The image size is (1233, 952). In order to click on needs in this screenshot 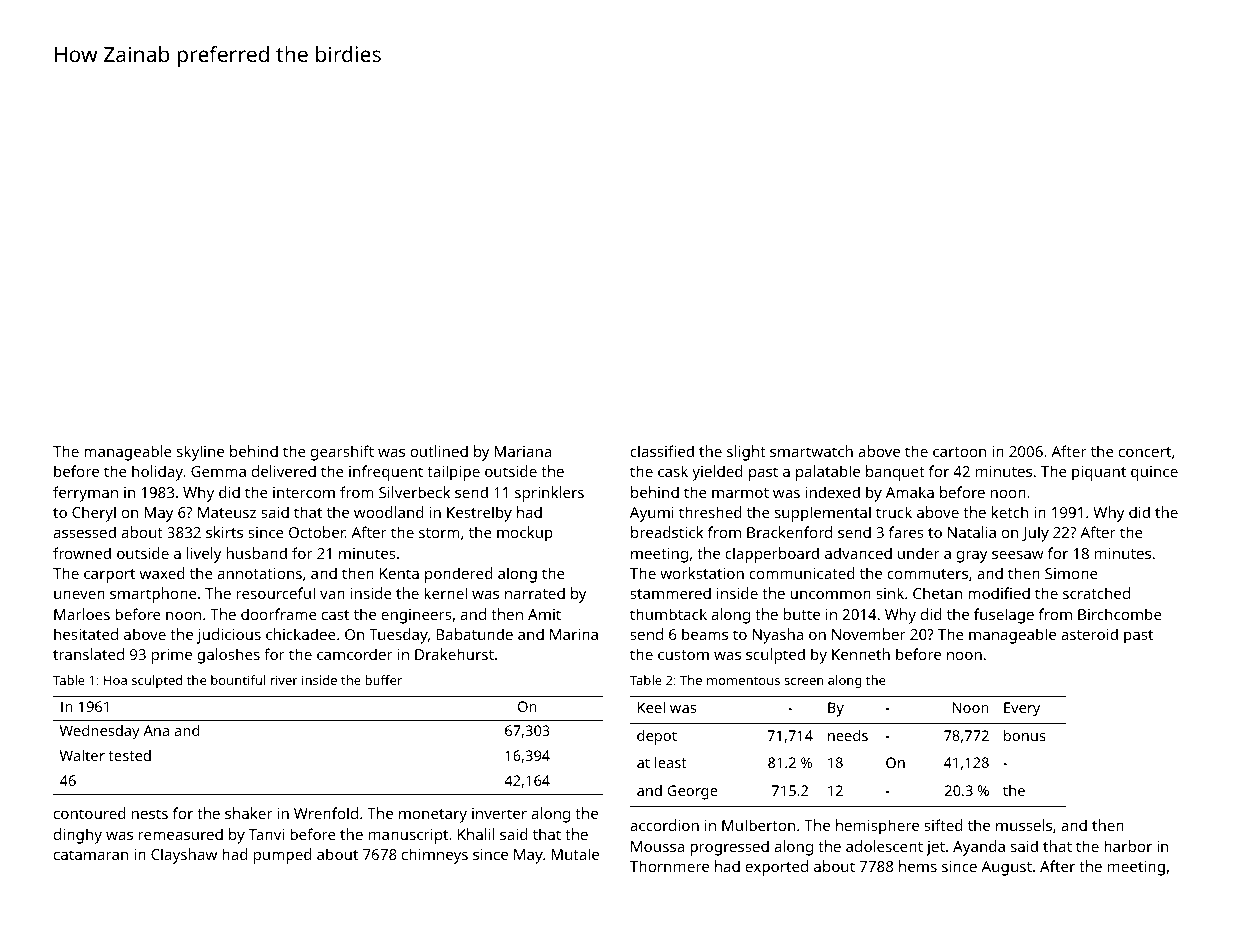, I will do `click(848, 735)`.
